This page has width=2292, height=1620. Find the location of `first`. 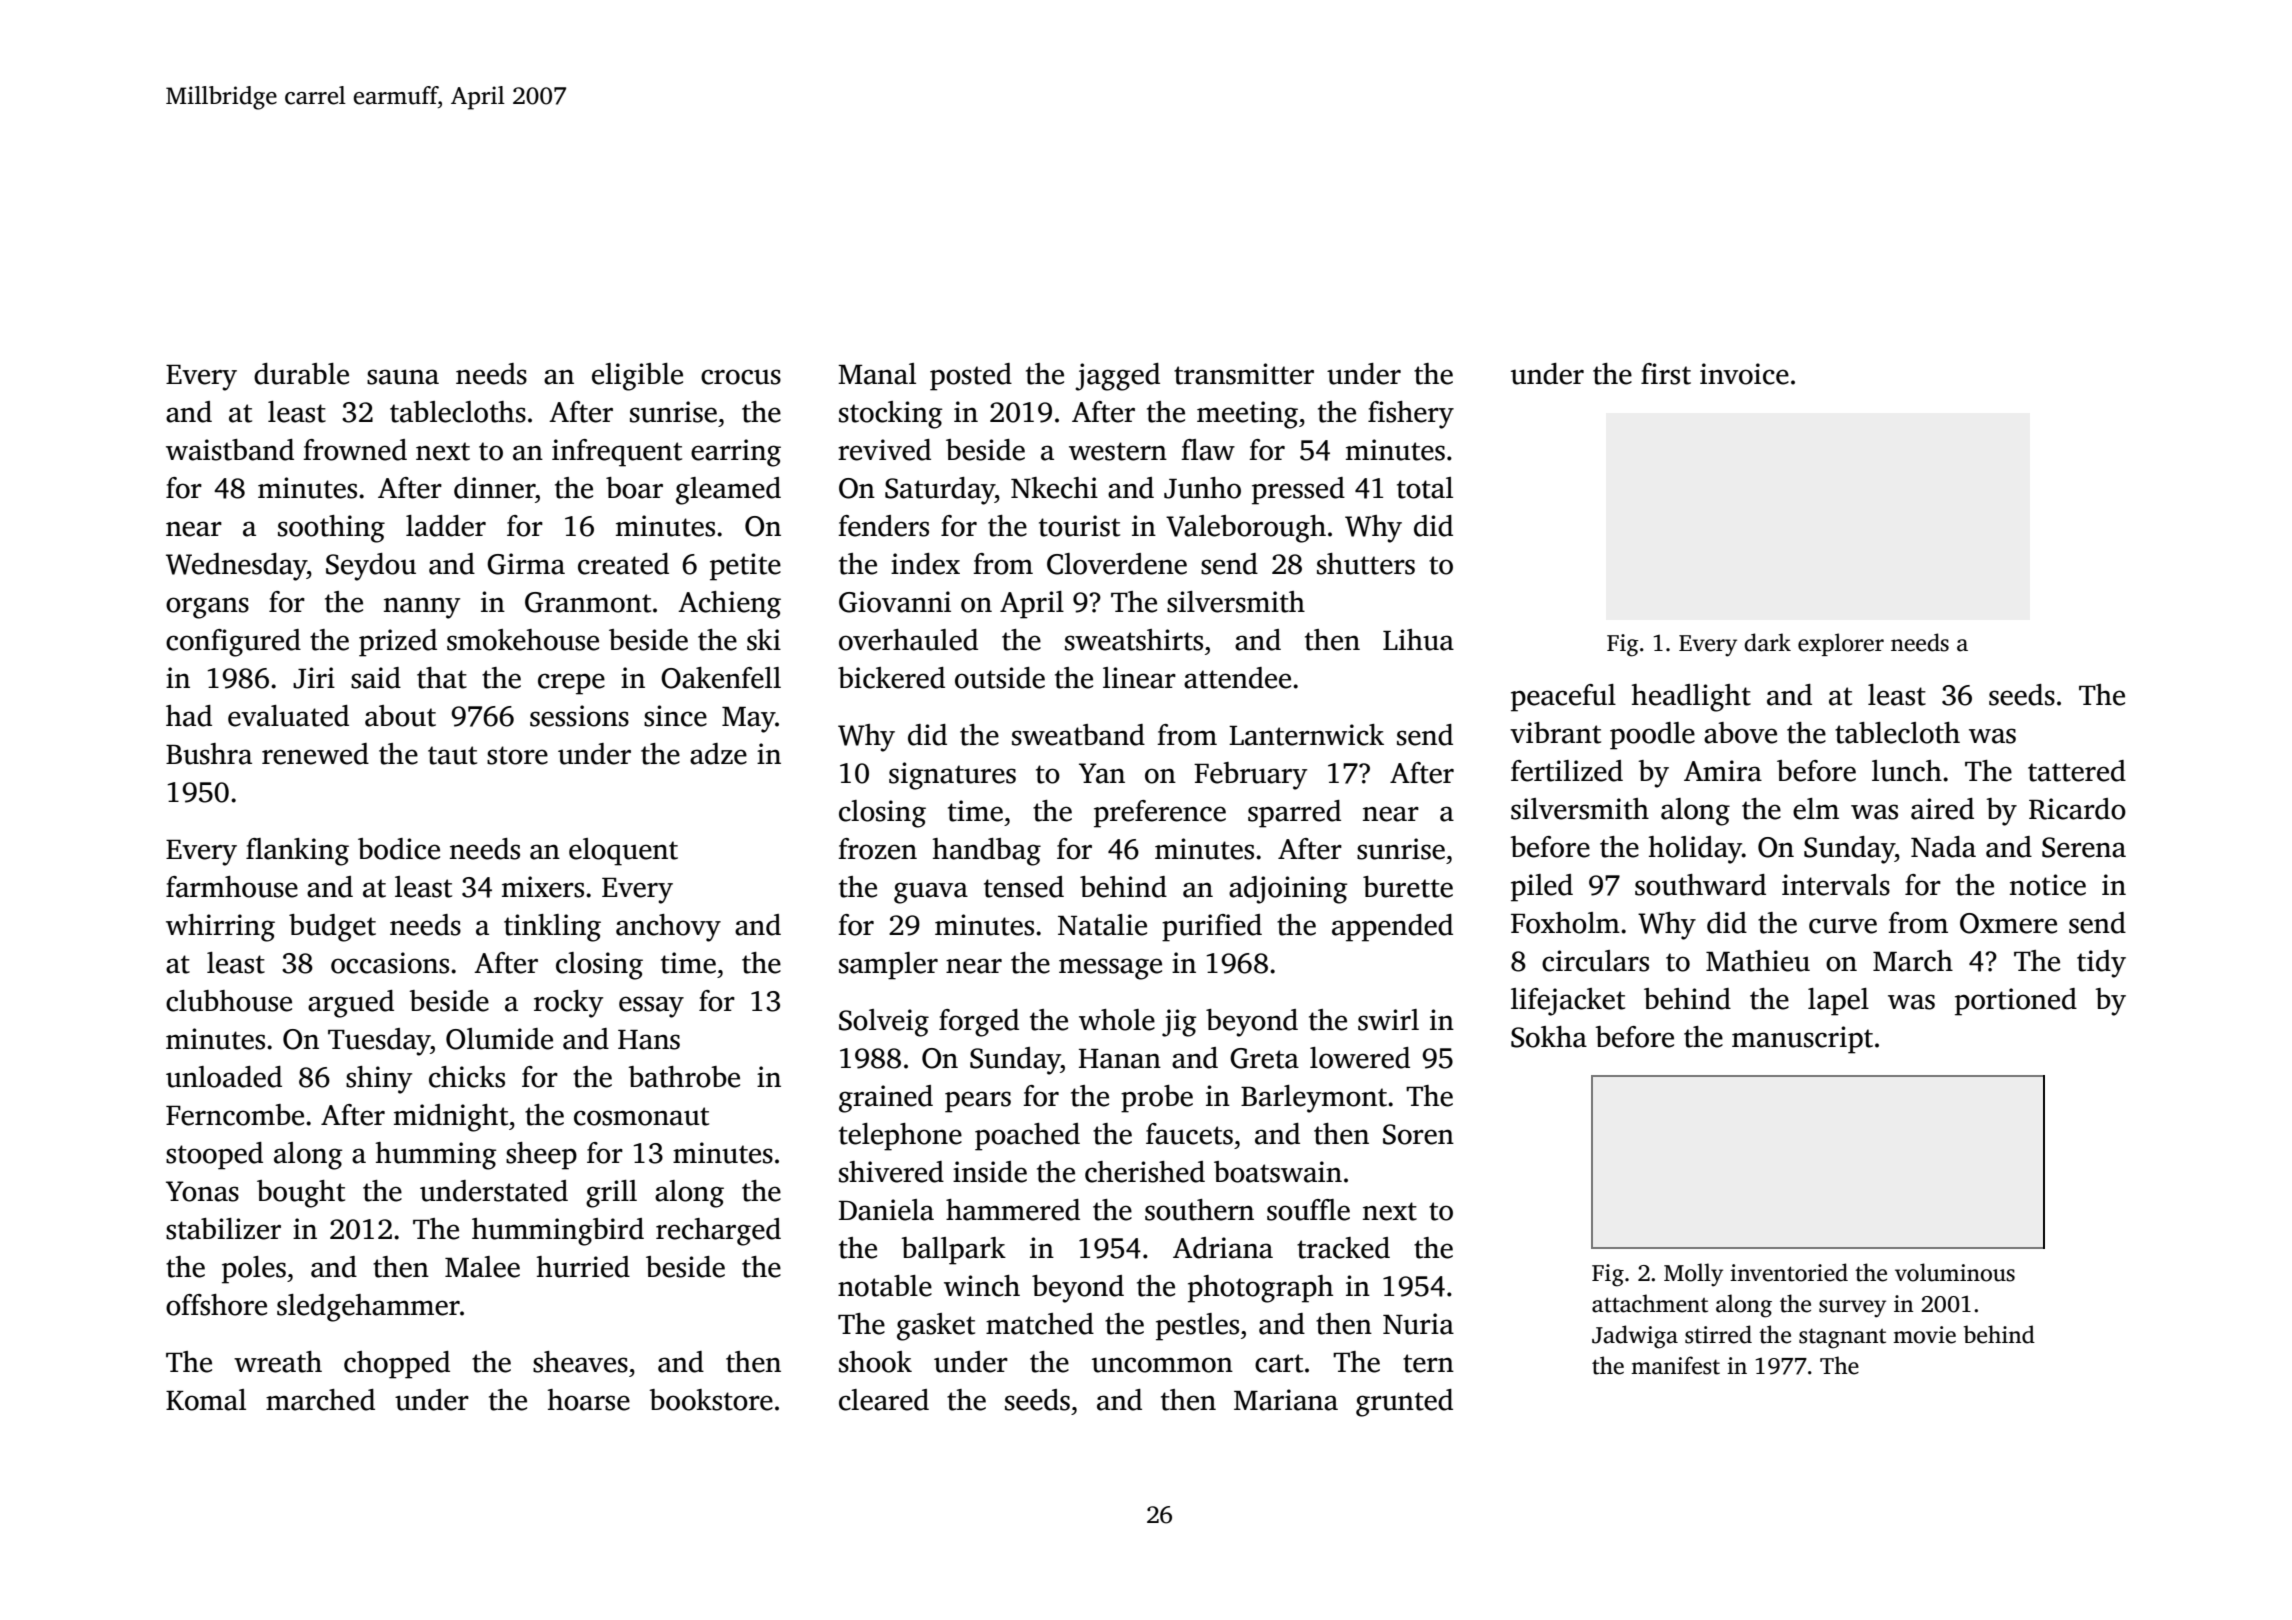

first is located at coordinates (1666, 374).
